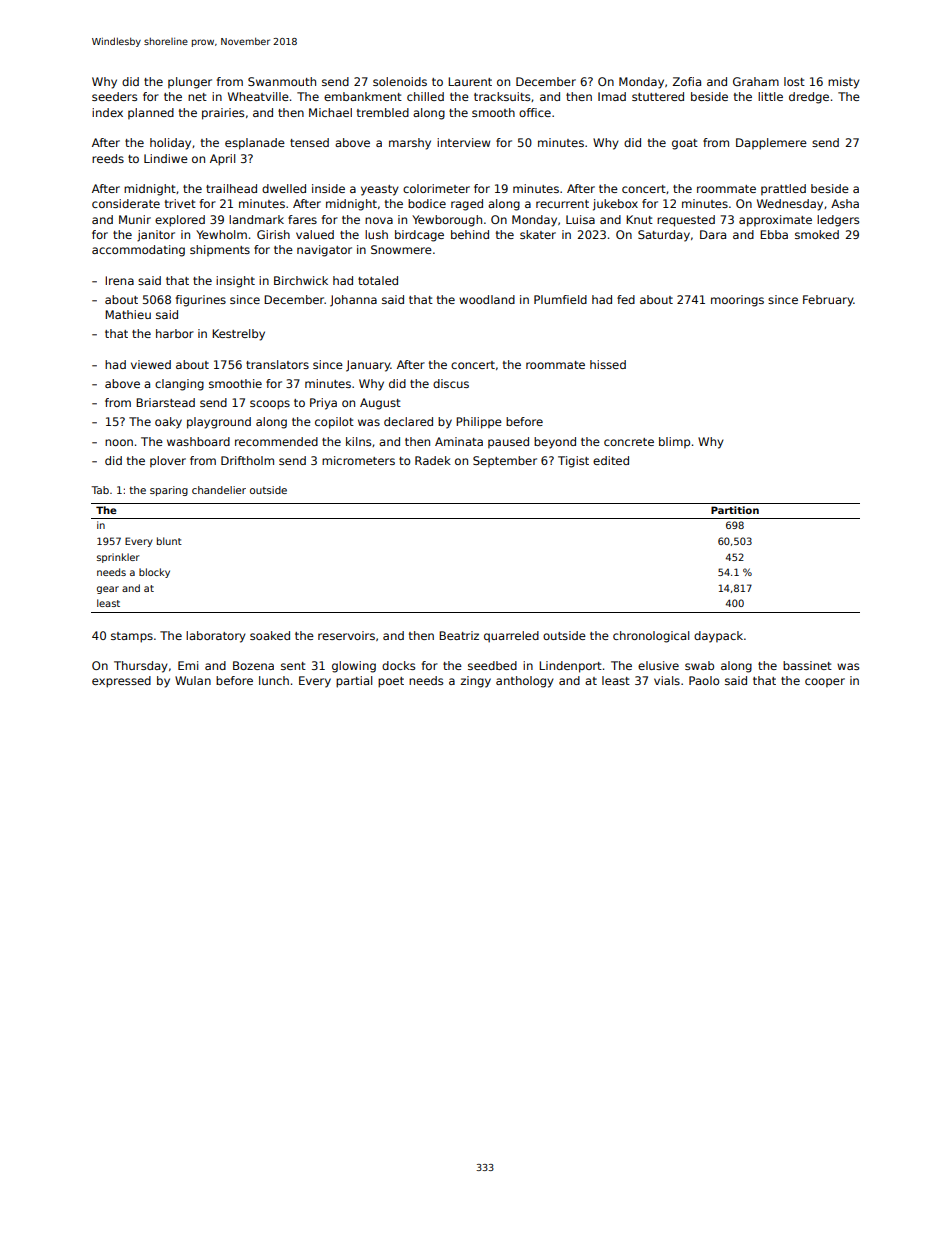 Image resolution: width=952 pixels, height=1233 pixels. I want to click on discus, so click(451, 383).
